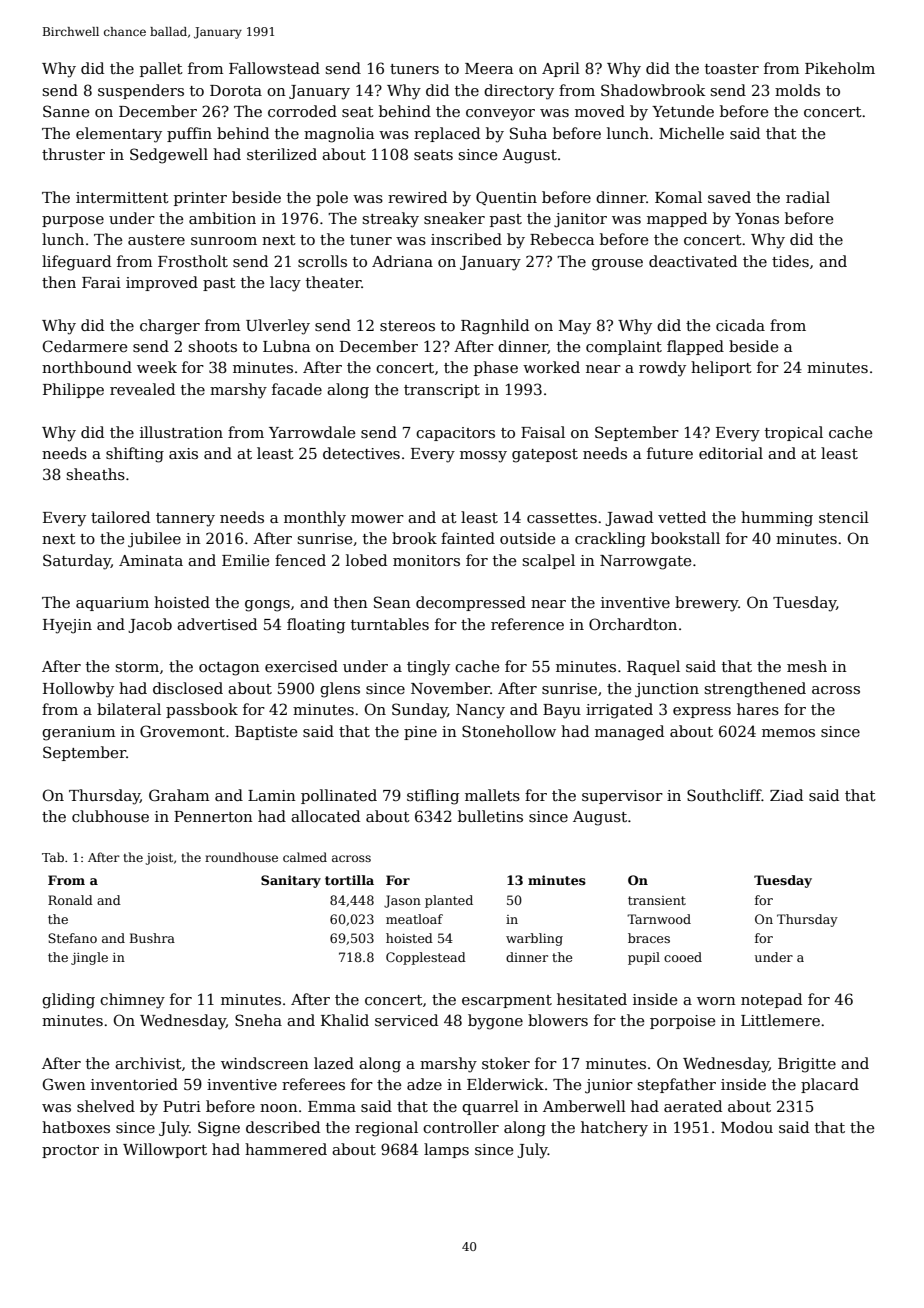 Image resolution: width=924 pixels, height=1308 pixels. Describe the element at coordinates (161, 69) in the image. I see `pallet` at that location.
